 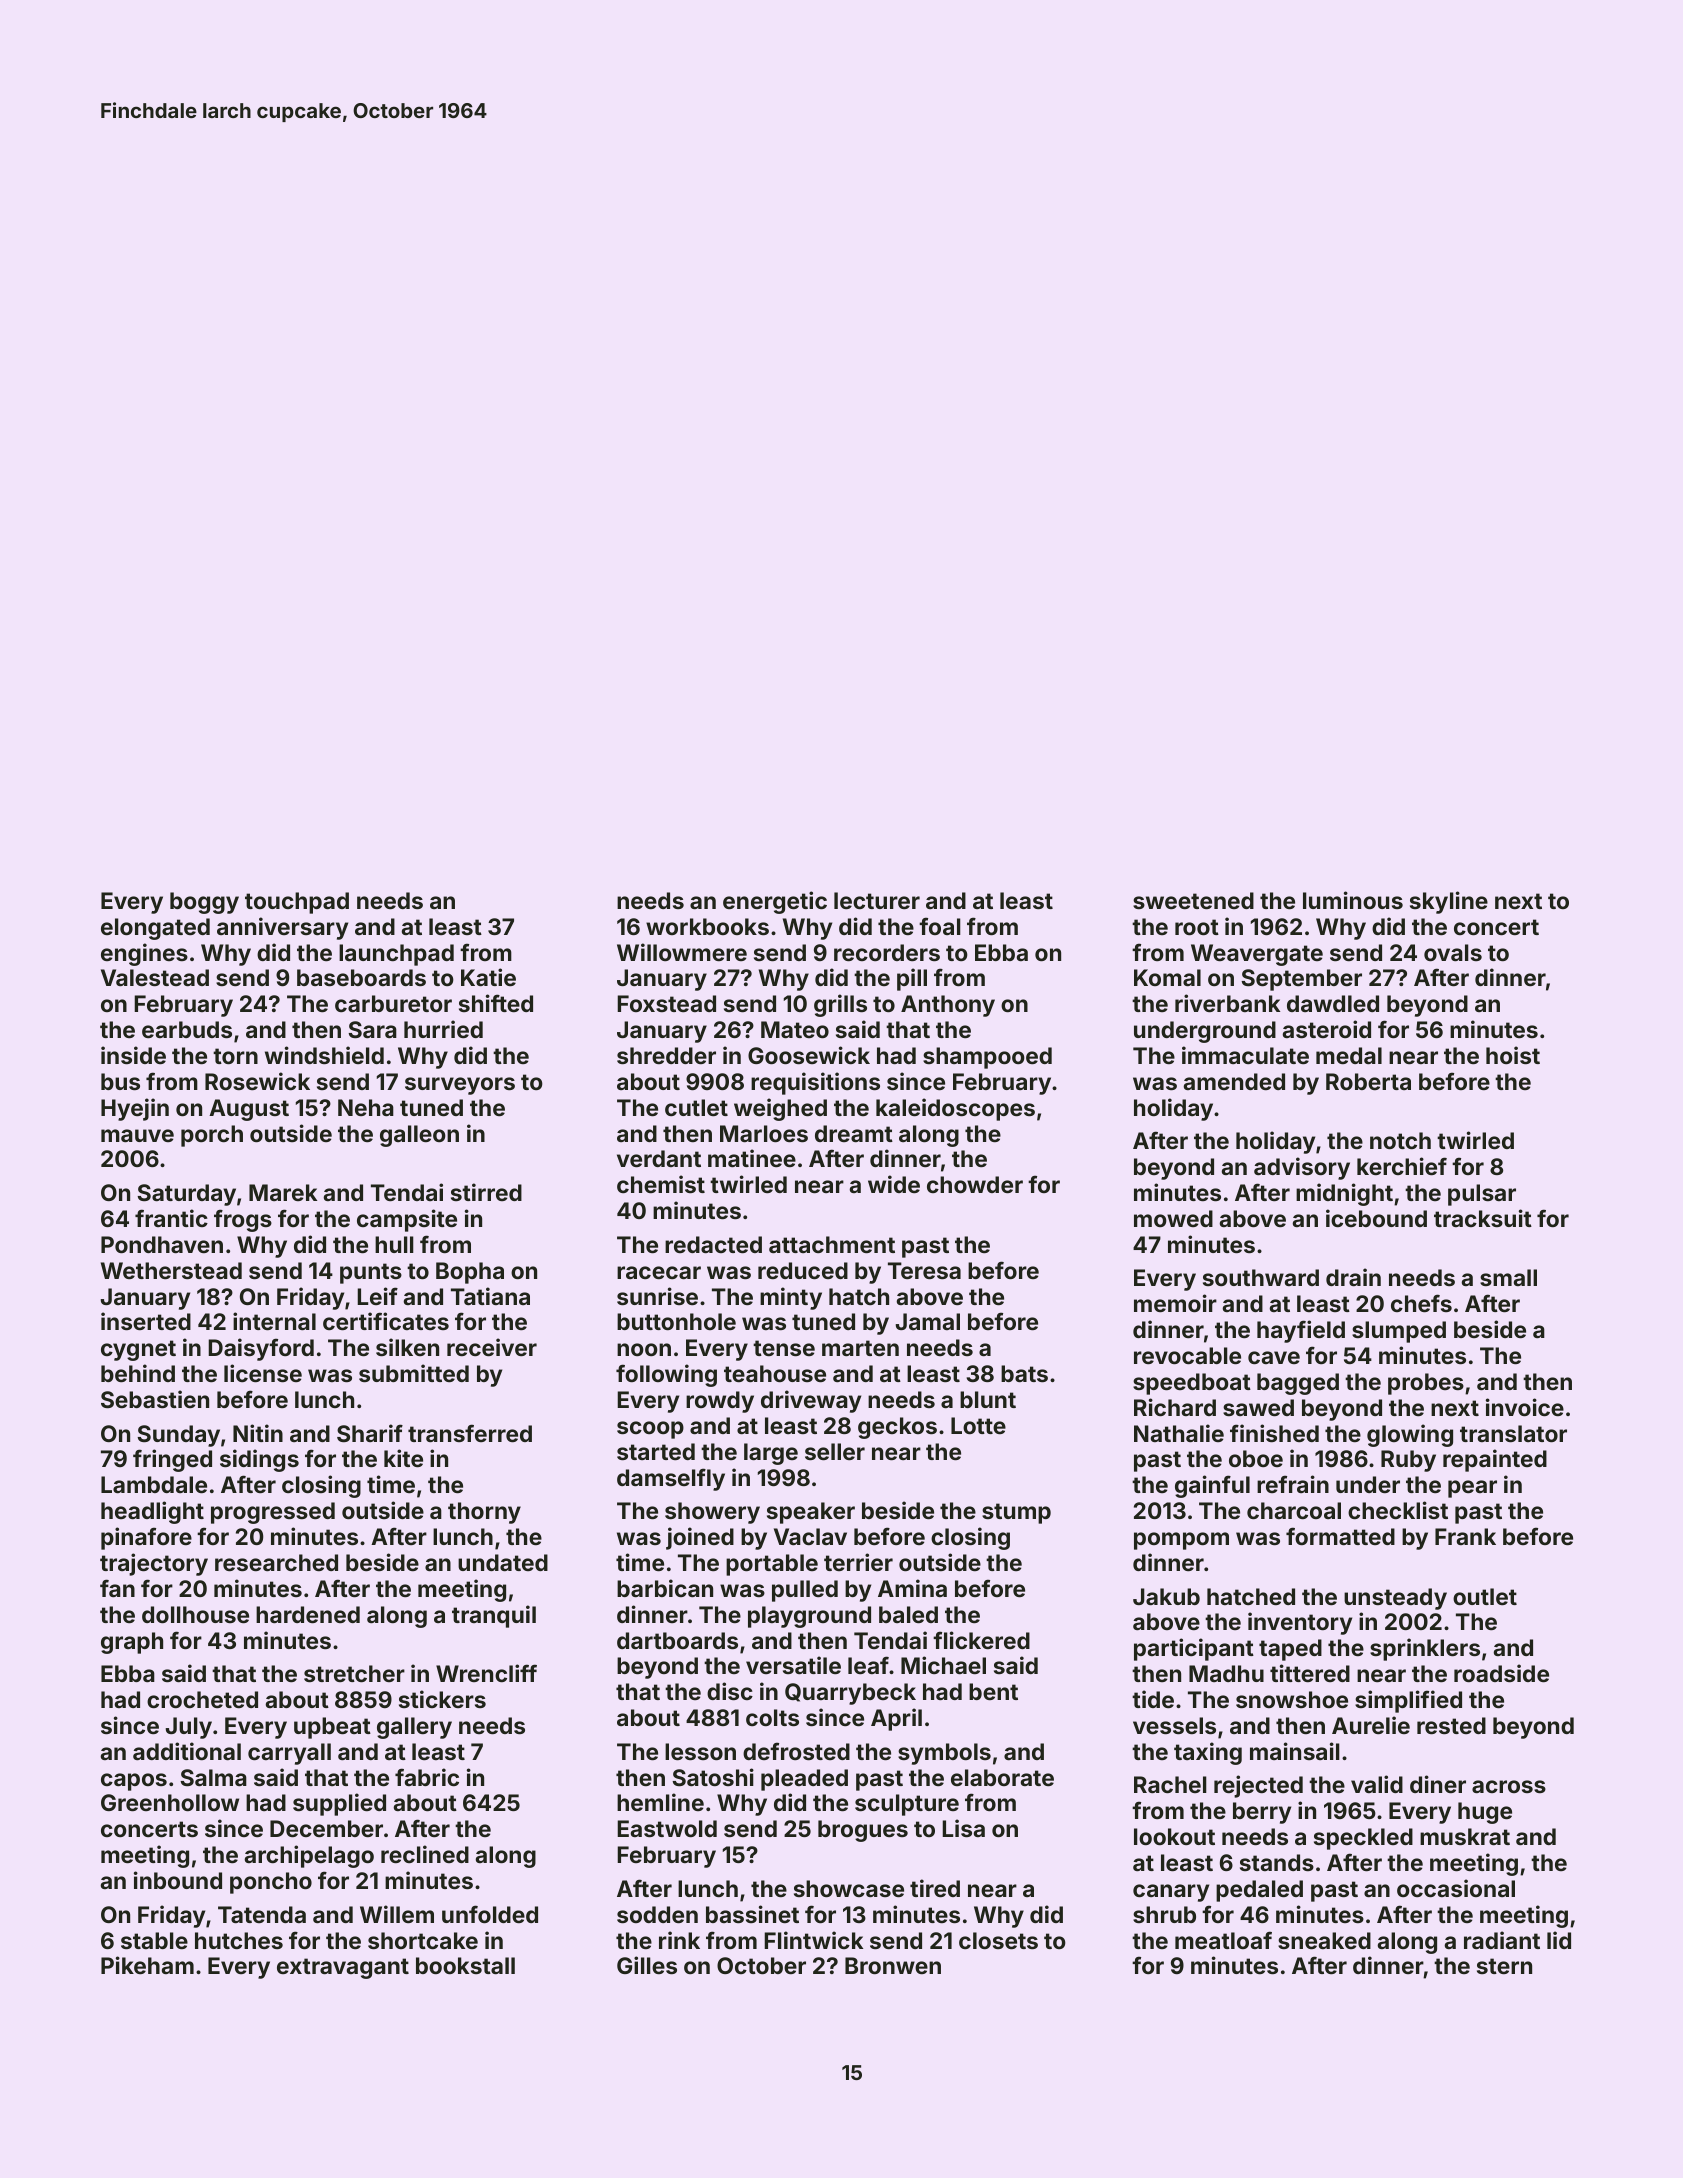 What do you see at coordinates (147, 1965) in the screenshot?
I see `Pikeham` at bounding box center [147, 1965].
